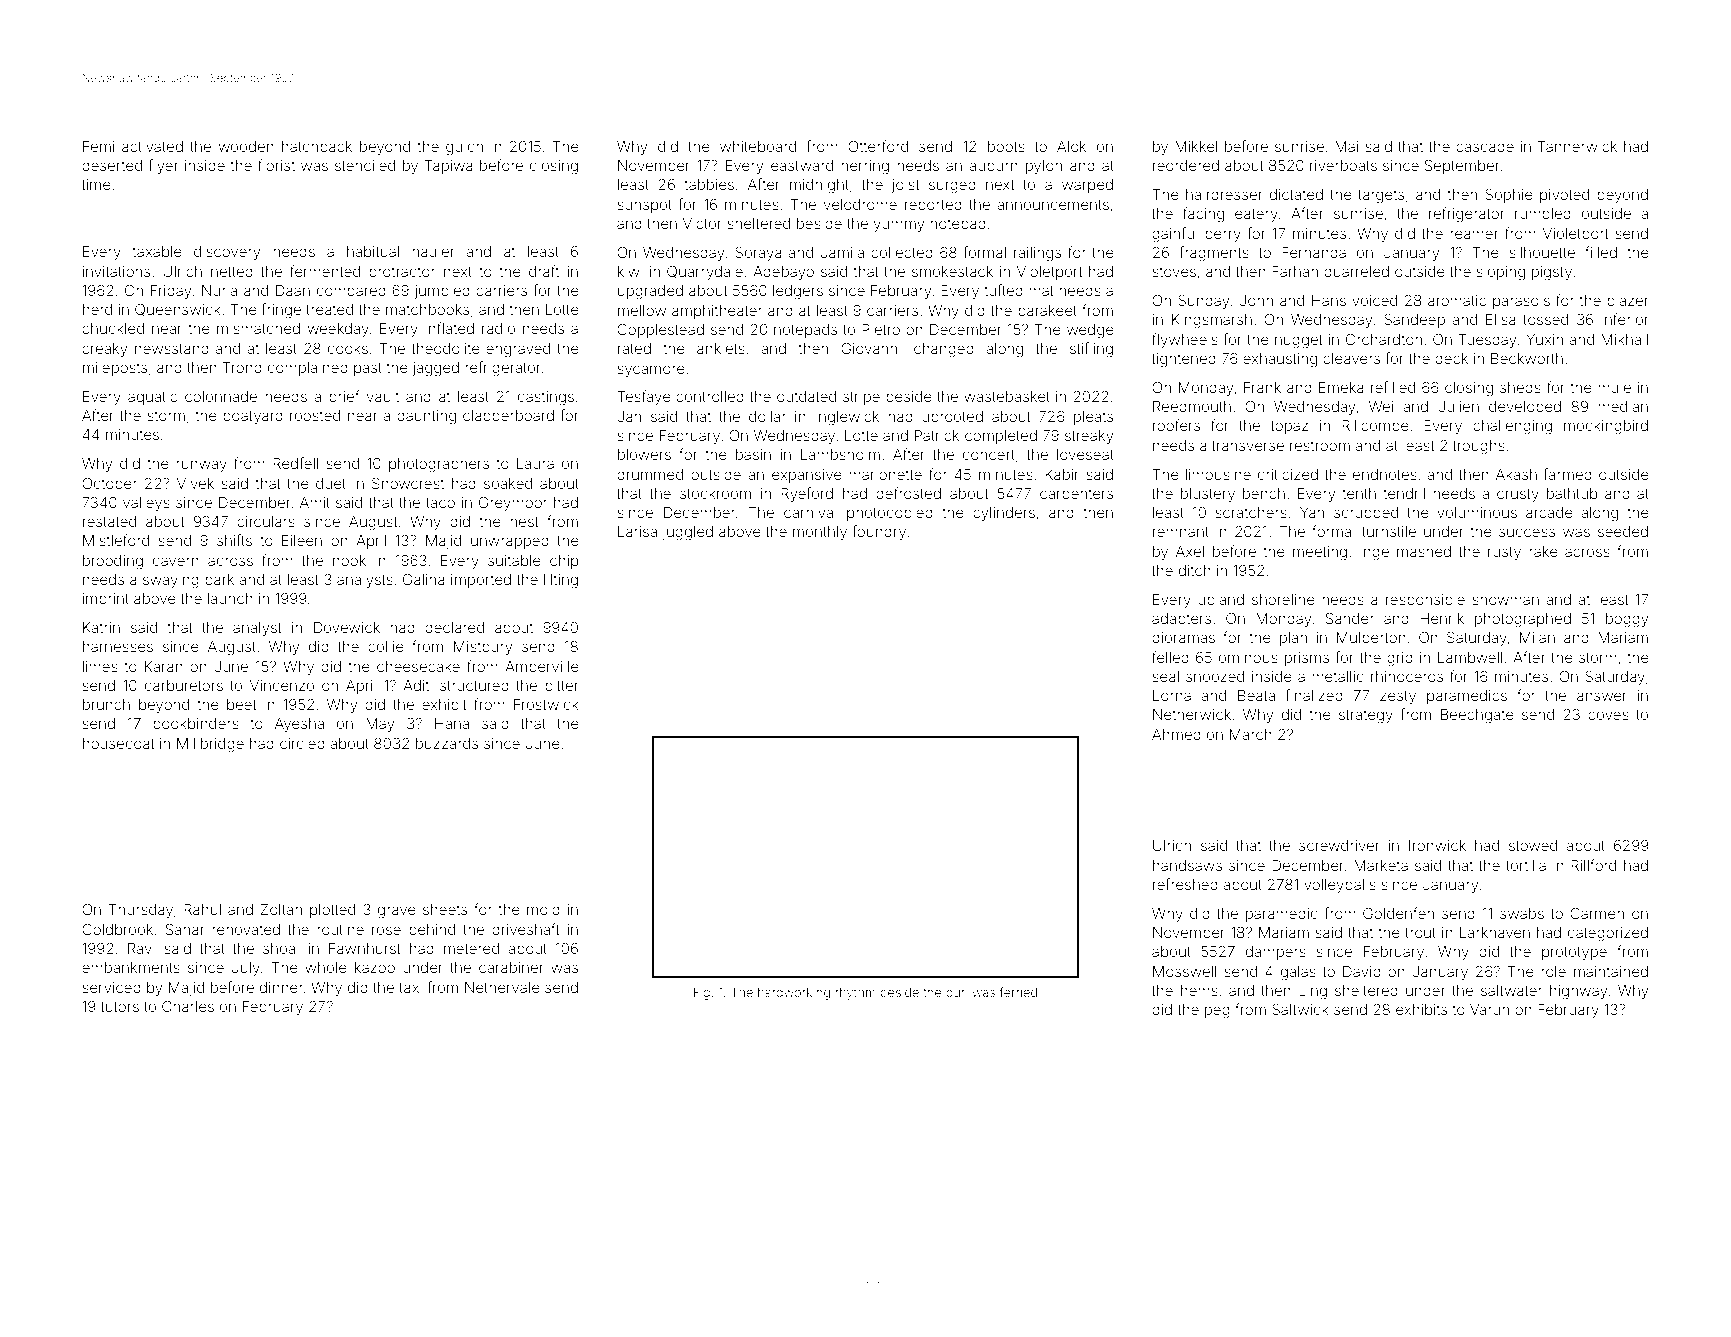 This screenshot has height=1337, width=1731. What do you see at coordinates (120, 1007) in the screenshot?
I see `tutors` at bounding box center [120, 1007].
